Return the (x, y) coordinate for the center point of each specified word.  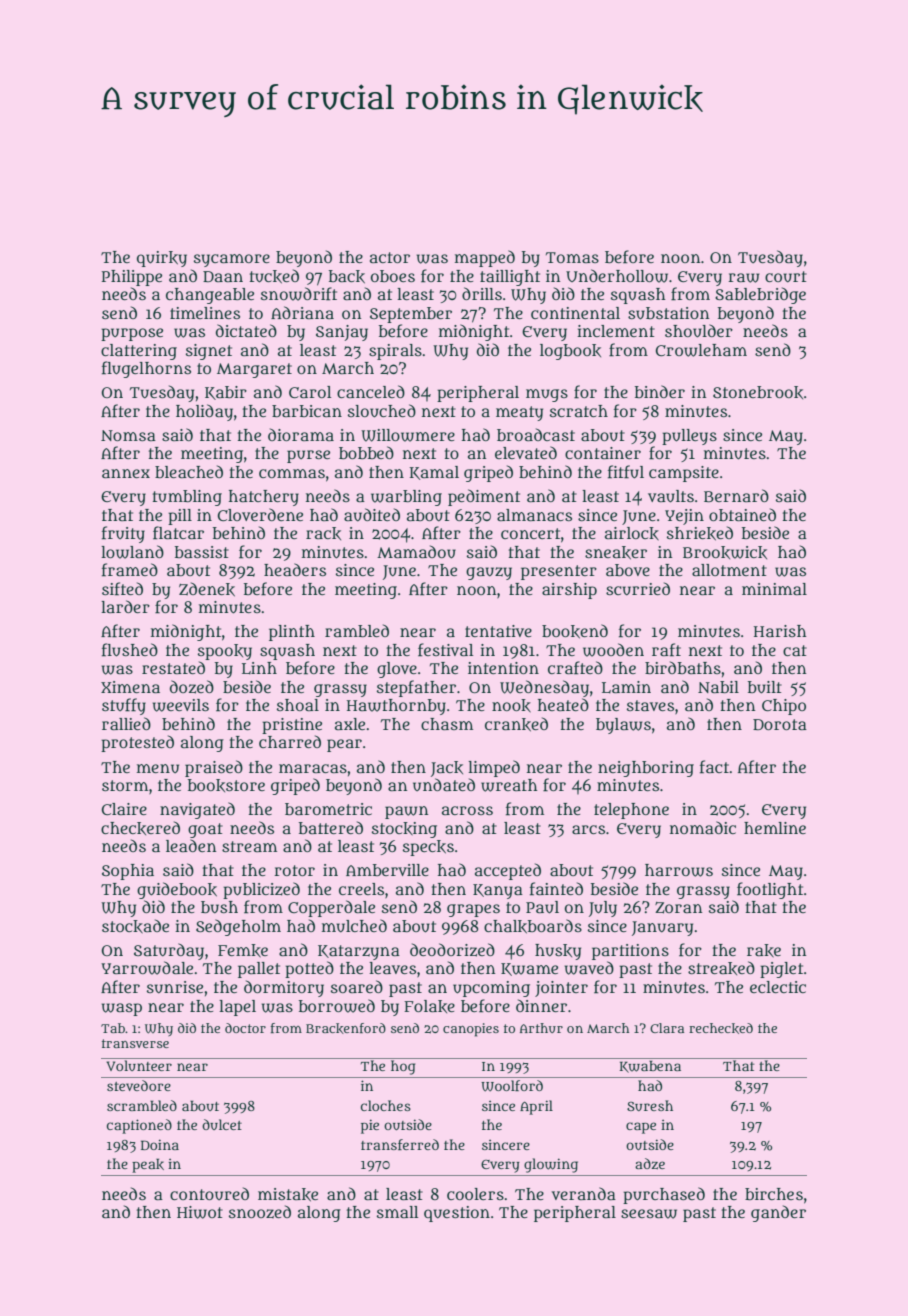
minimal (774, 589)
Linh (259, 668)
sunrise (175, 987)
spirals (395, 352)
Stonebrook (758, 392)
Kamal (434, 473)
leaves (392, 968)
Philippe (132, 278)
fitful (626, 472)
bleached (189, 471)
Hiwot (200, 1212)
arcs (588, 829)
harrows (679, 870)
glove (397, 670)
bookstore (226, 785)
